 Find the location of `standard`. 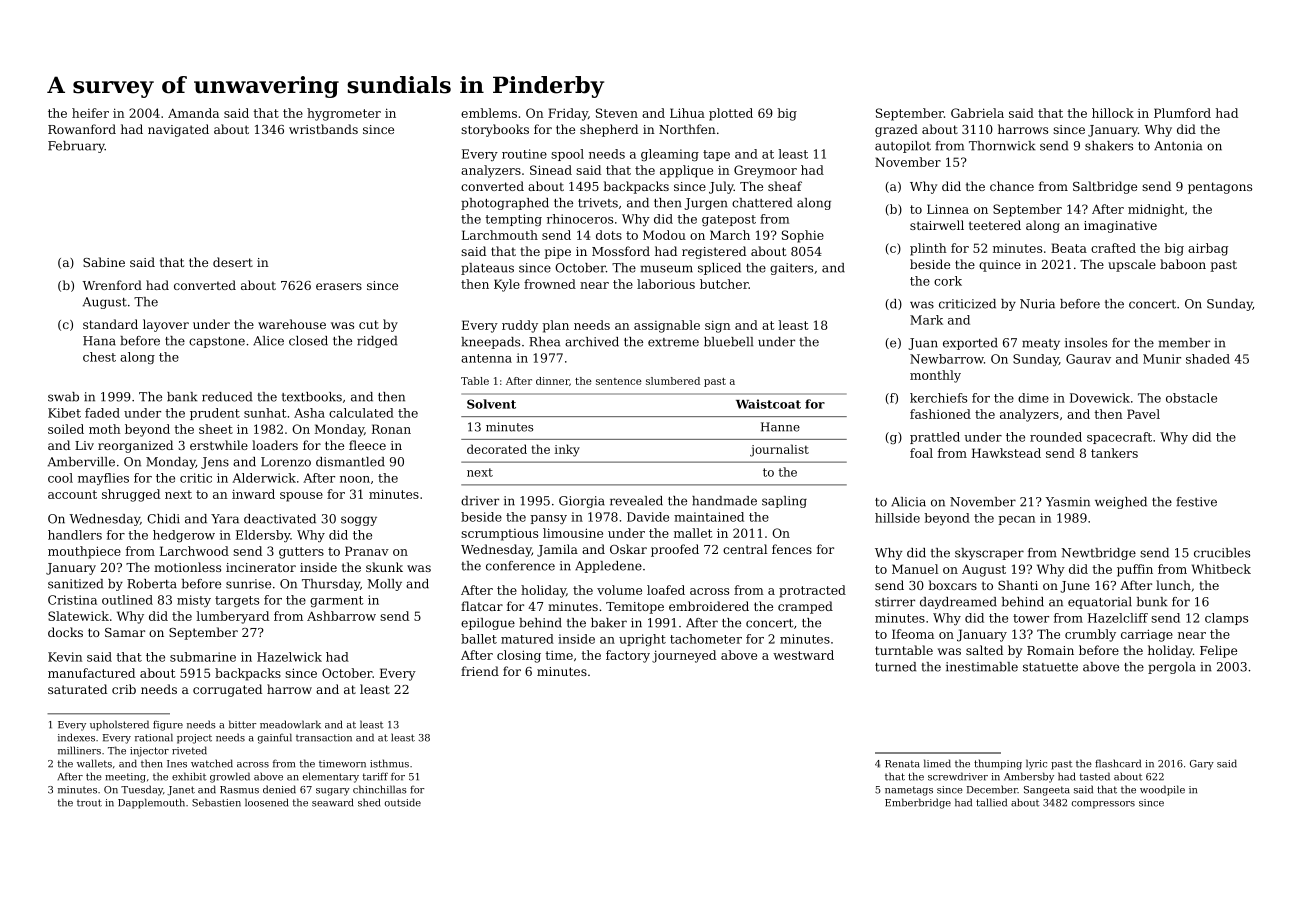

standard is located at coordinates (110, 324).
